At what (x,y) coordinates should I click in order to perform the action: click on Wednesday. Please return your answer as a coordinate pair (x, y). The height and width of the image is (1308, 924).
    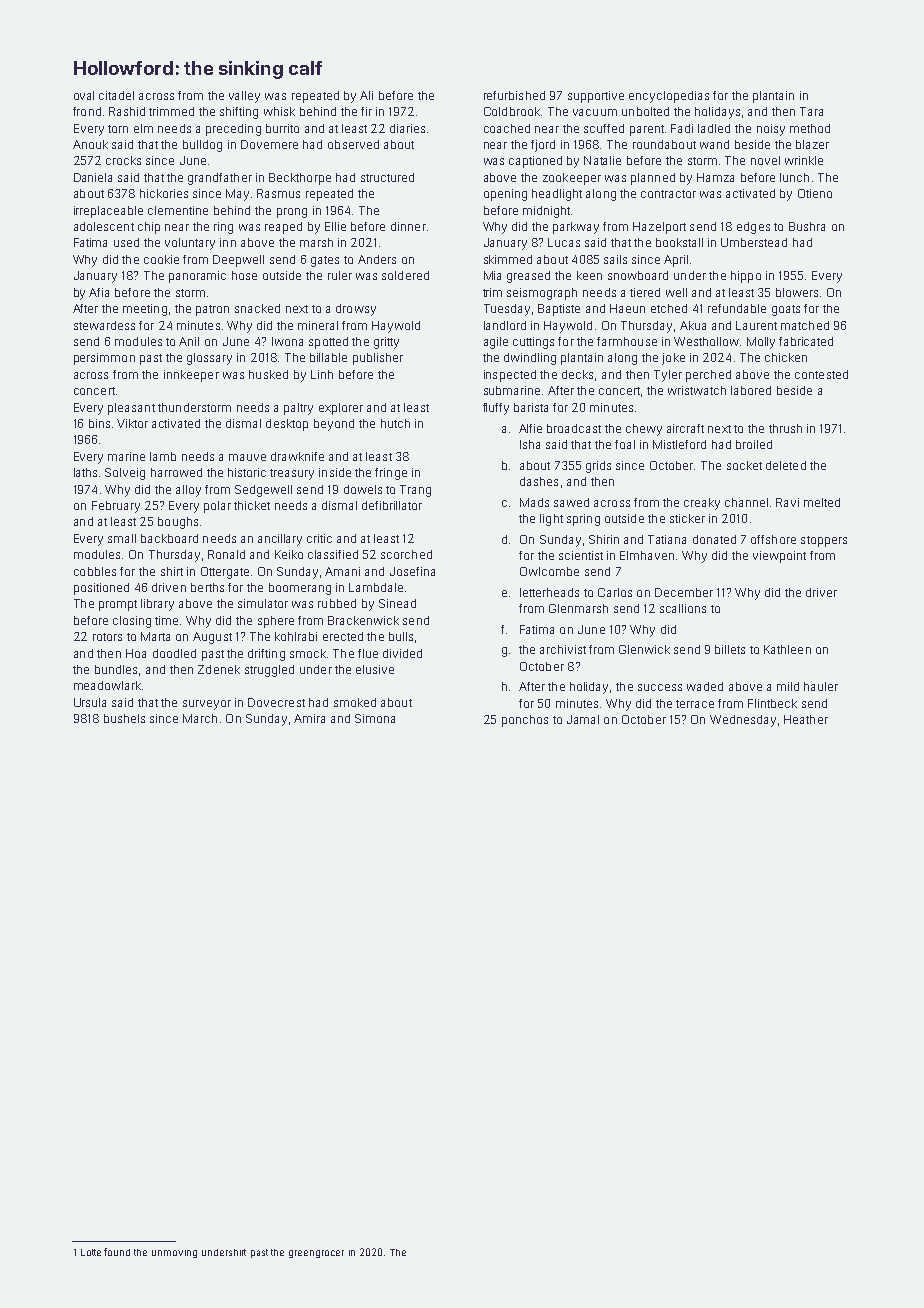
    Looking at the image, I should click on (743, 721).
